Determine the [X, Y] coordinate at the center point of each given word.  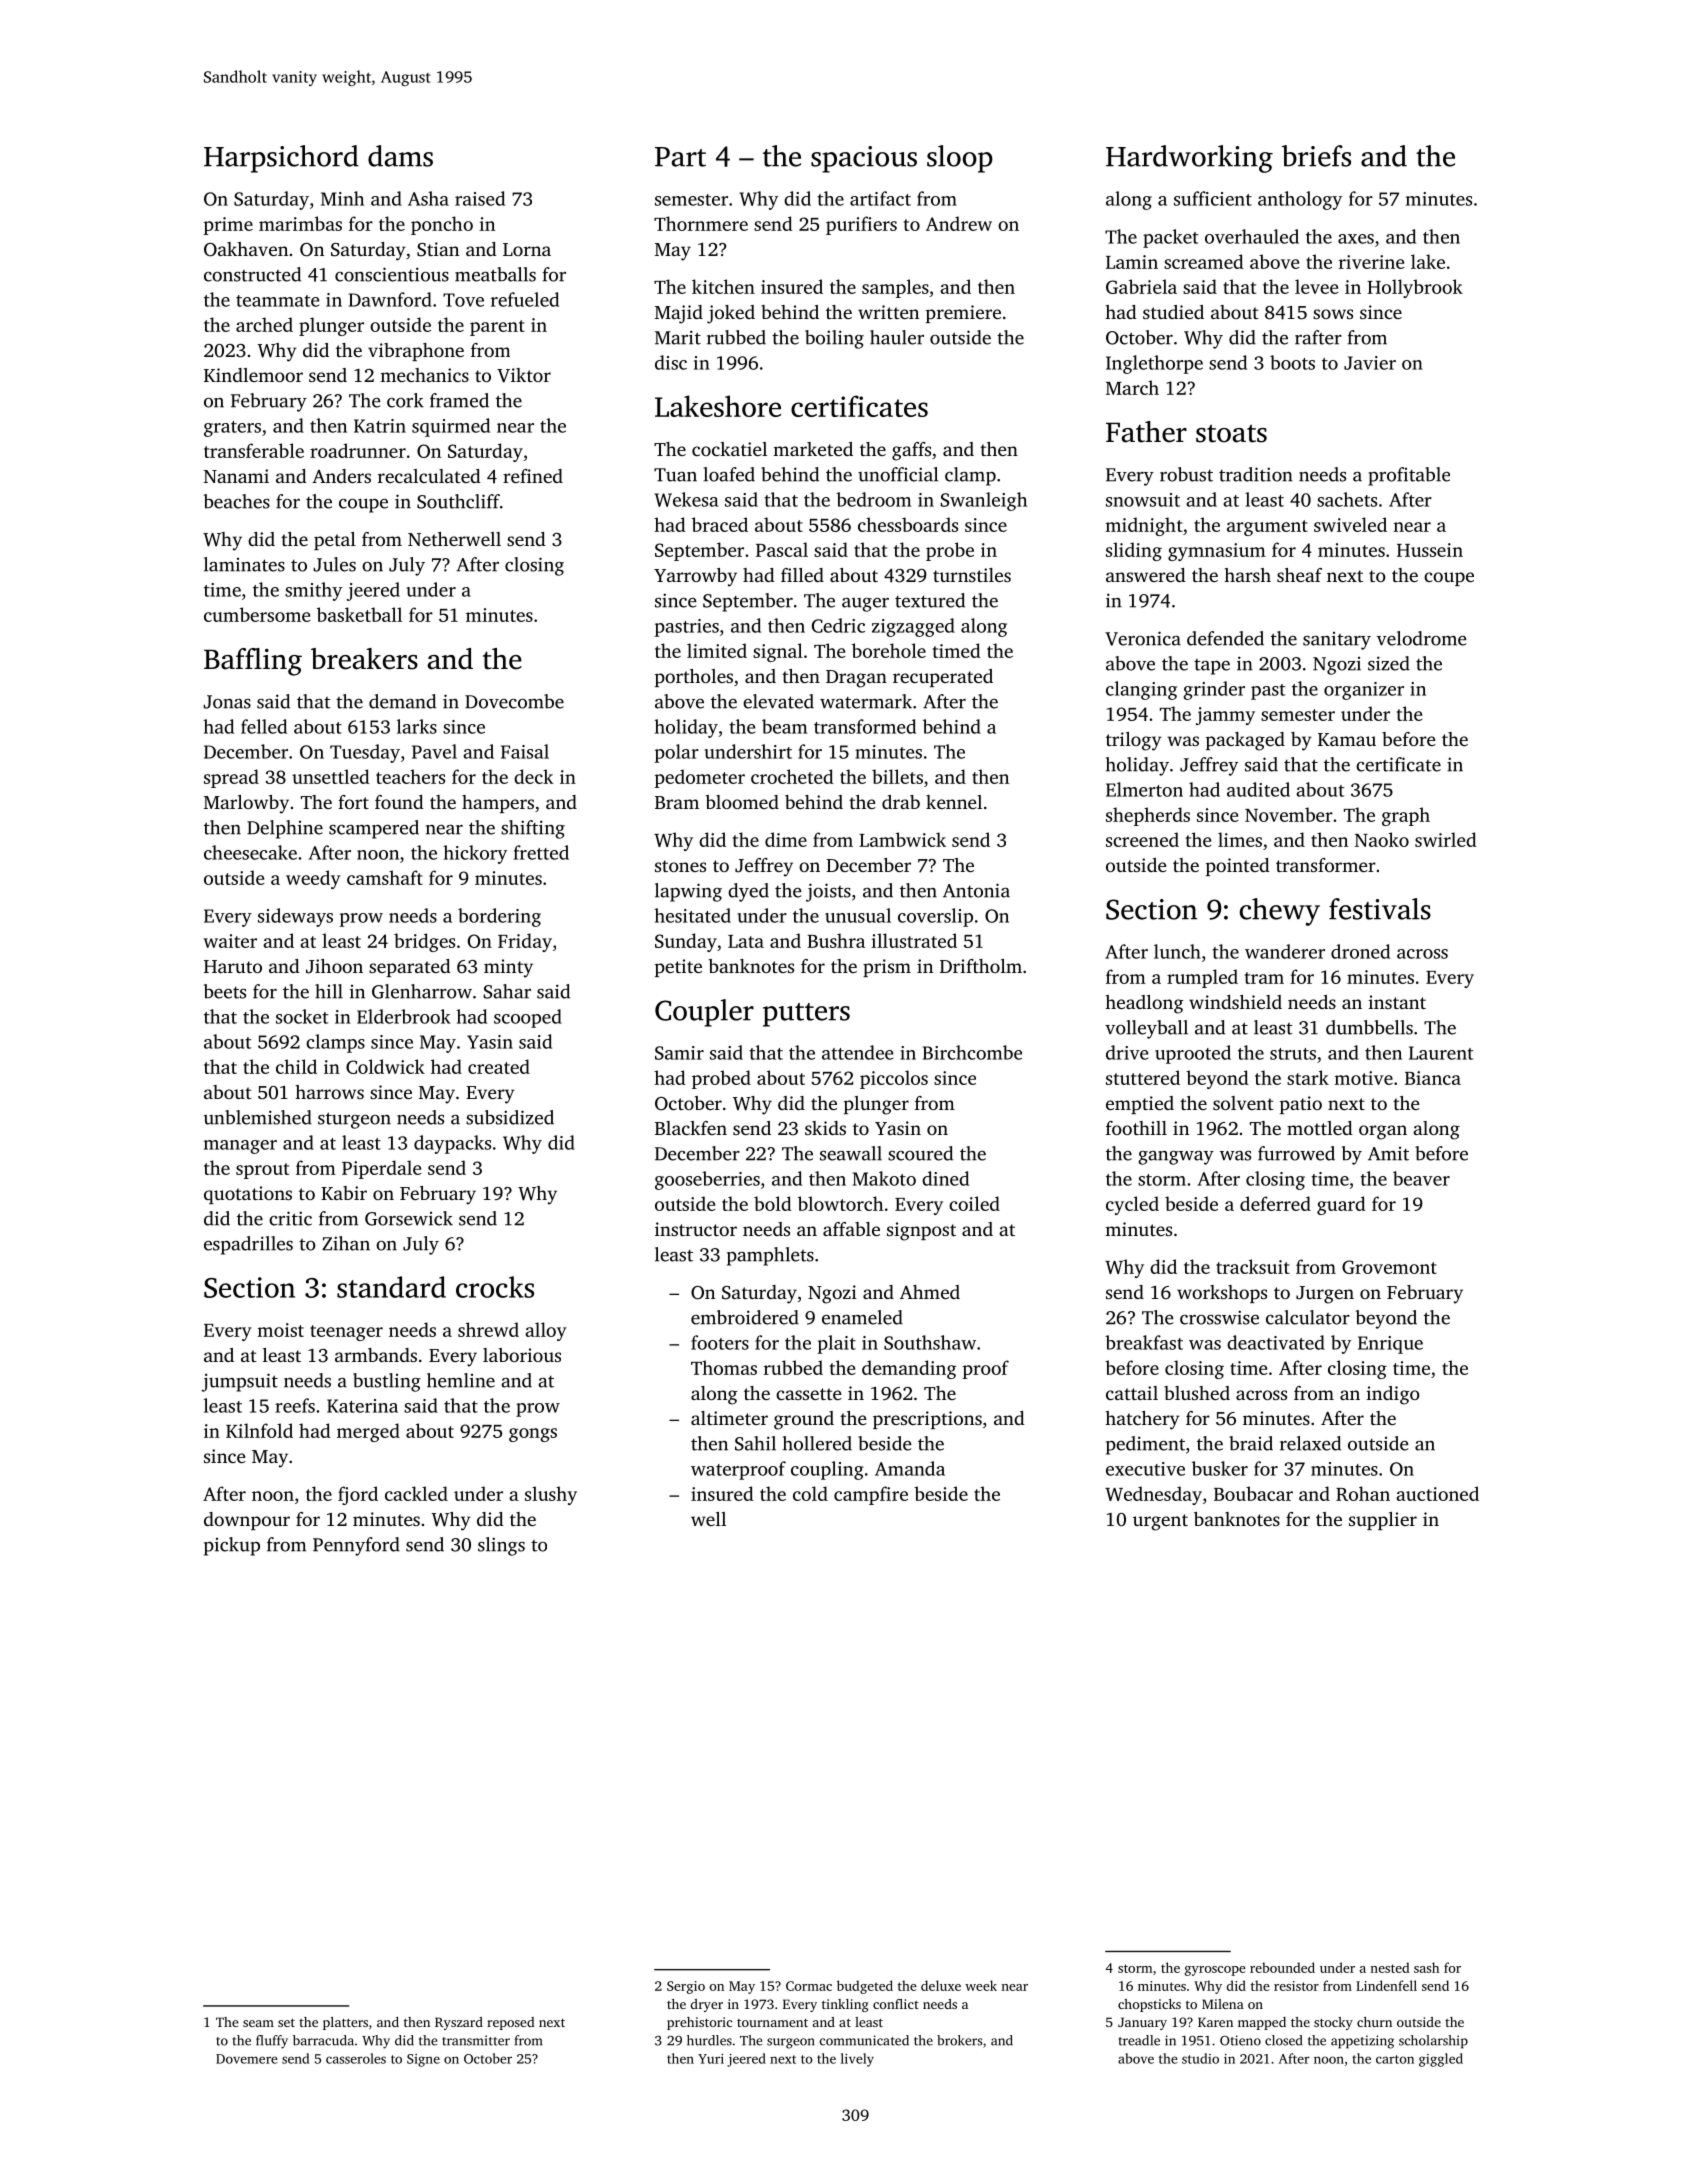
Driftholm [981, 966]
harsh [1247, 575]
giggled [1441, 2060]
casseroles [356, 2058]
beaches [237, 501]
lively [857, 2060]
